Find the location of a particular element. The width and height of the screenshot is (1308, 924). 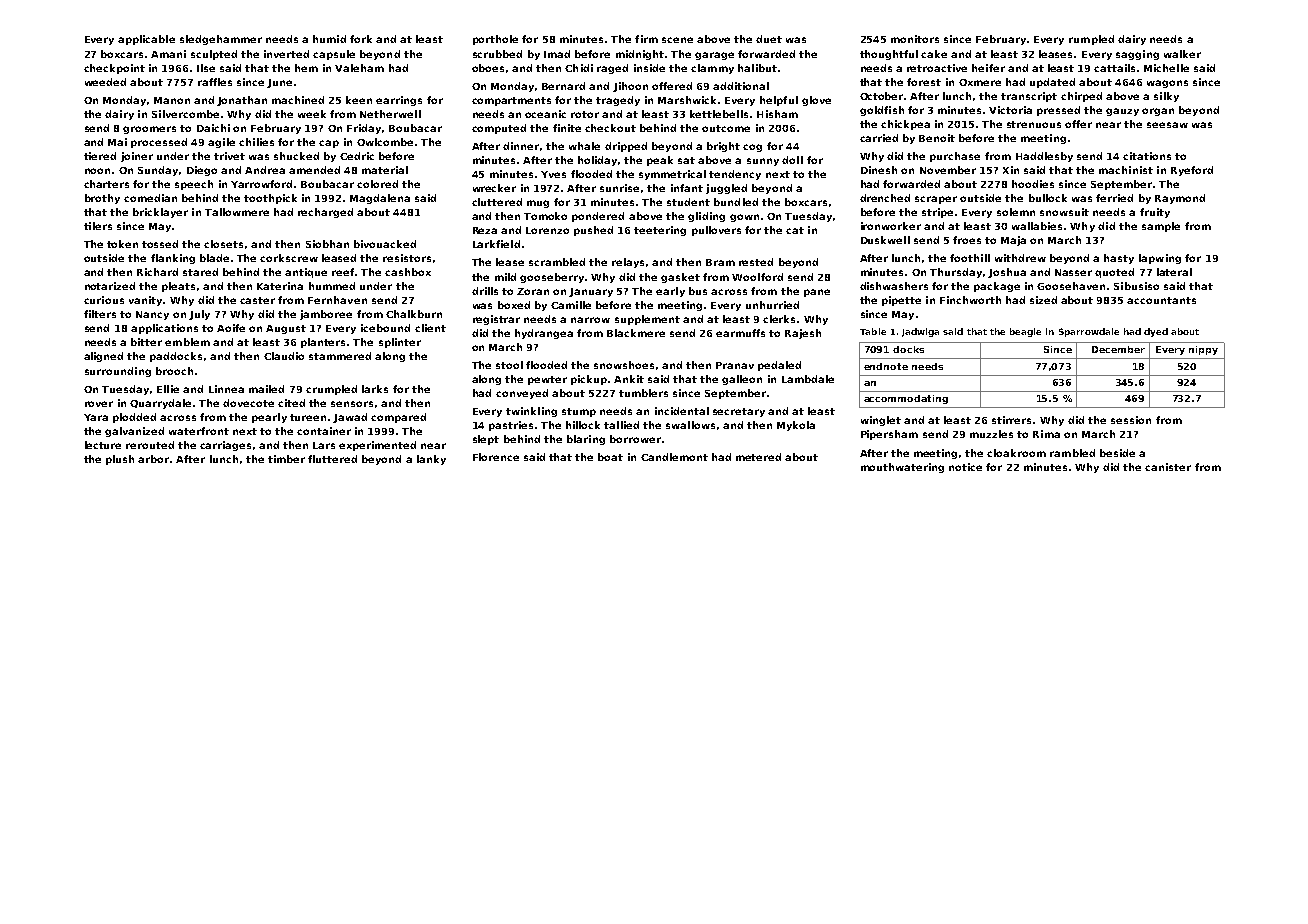

raffles is located at coordinates (215, 82).
